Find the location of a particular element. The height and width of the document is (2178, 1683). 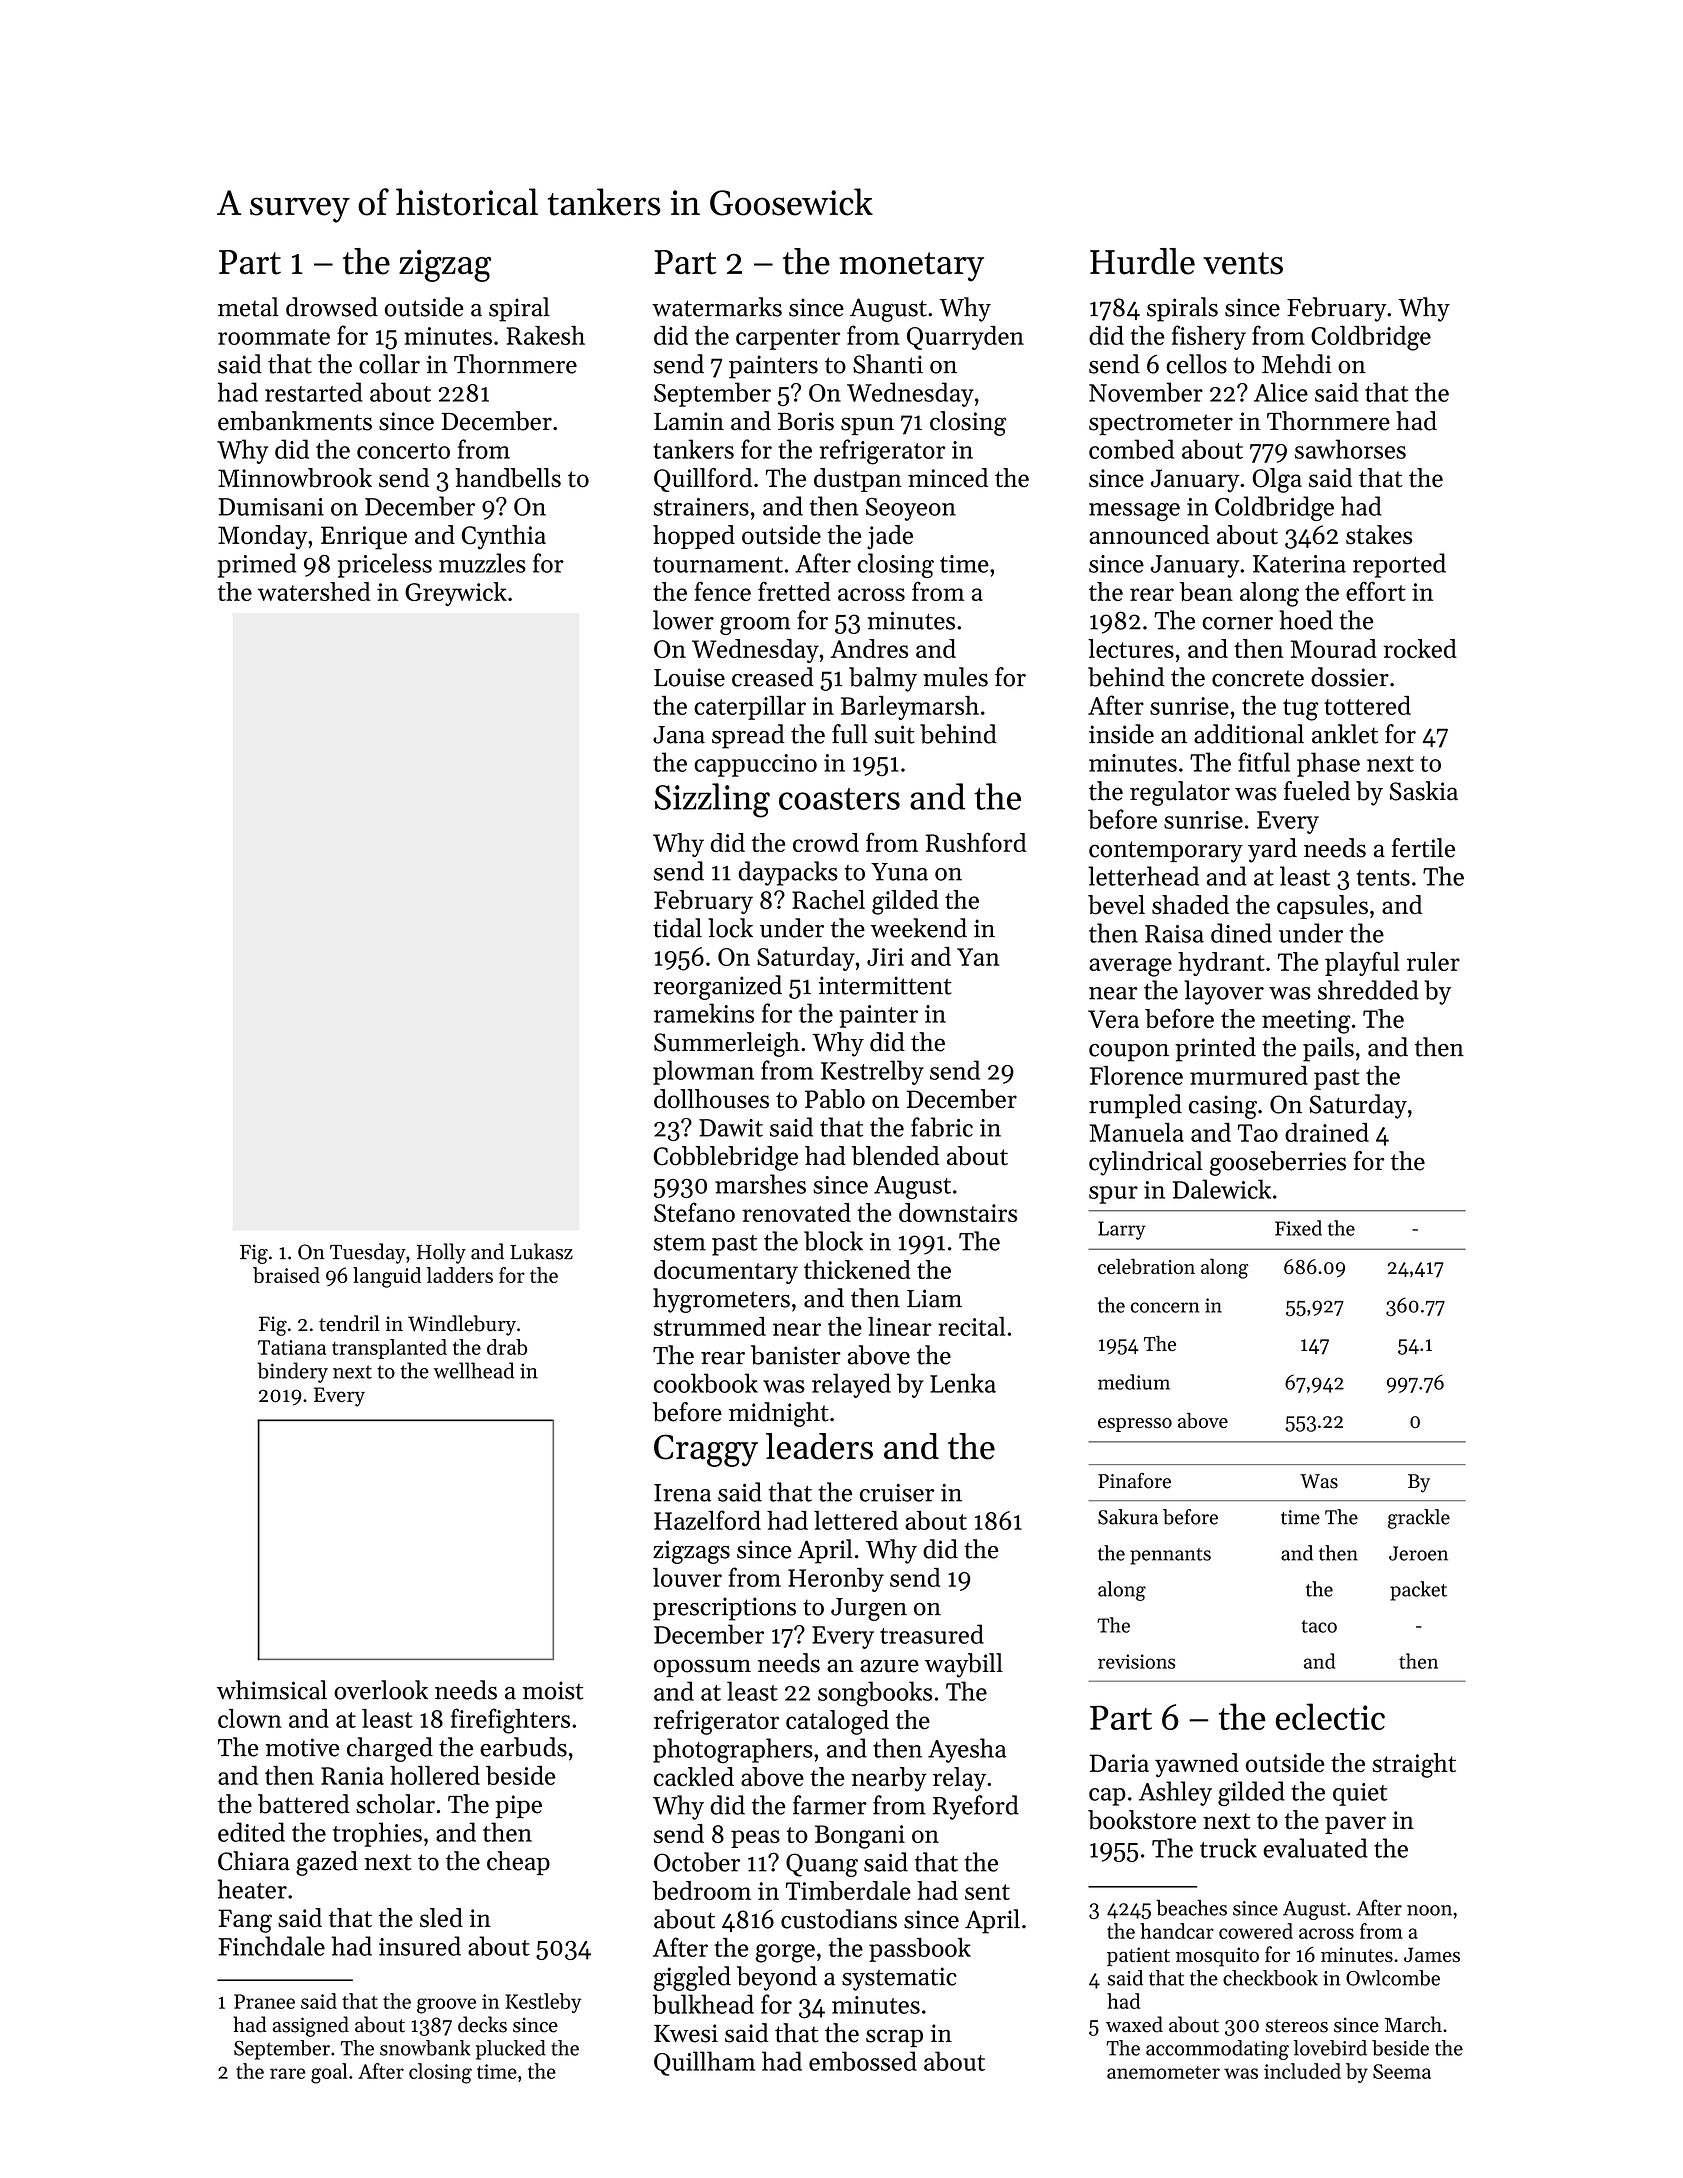

Fixed is located at coordinates (1298, 1228).
